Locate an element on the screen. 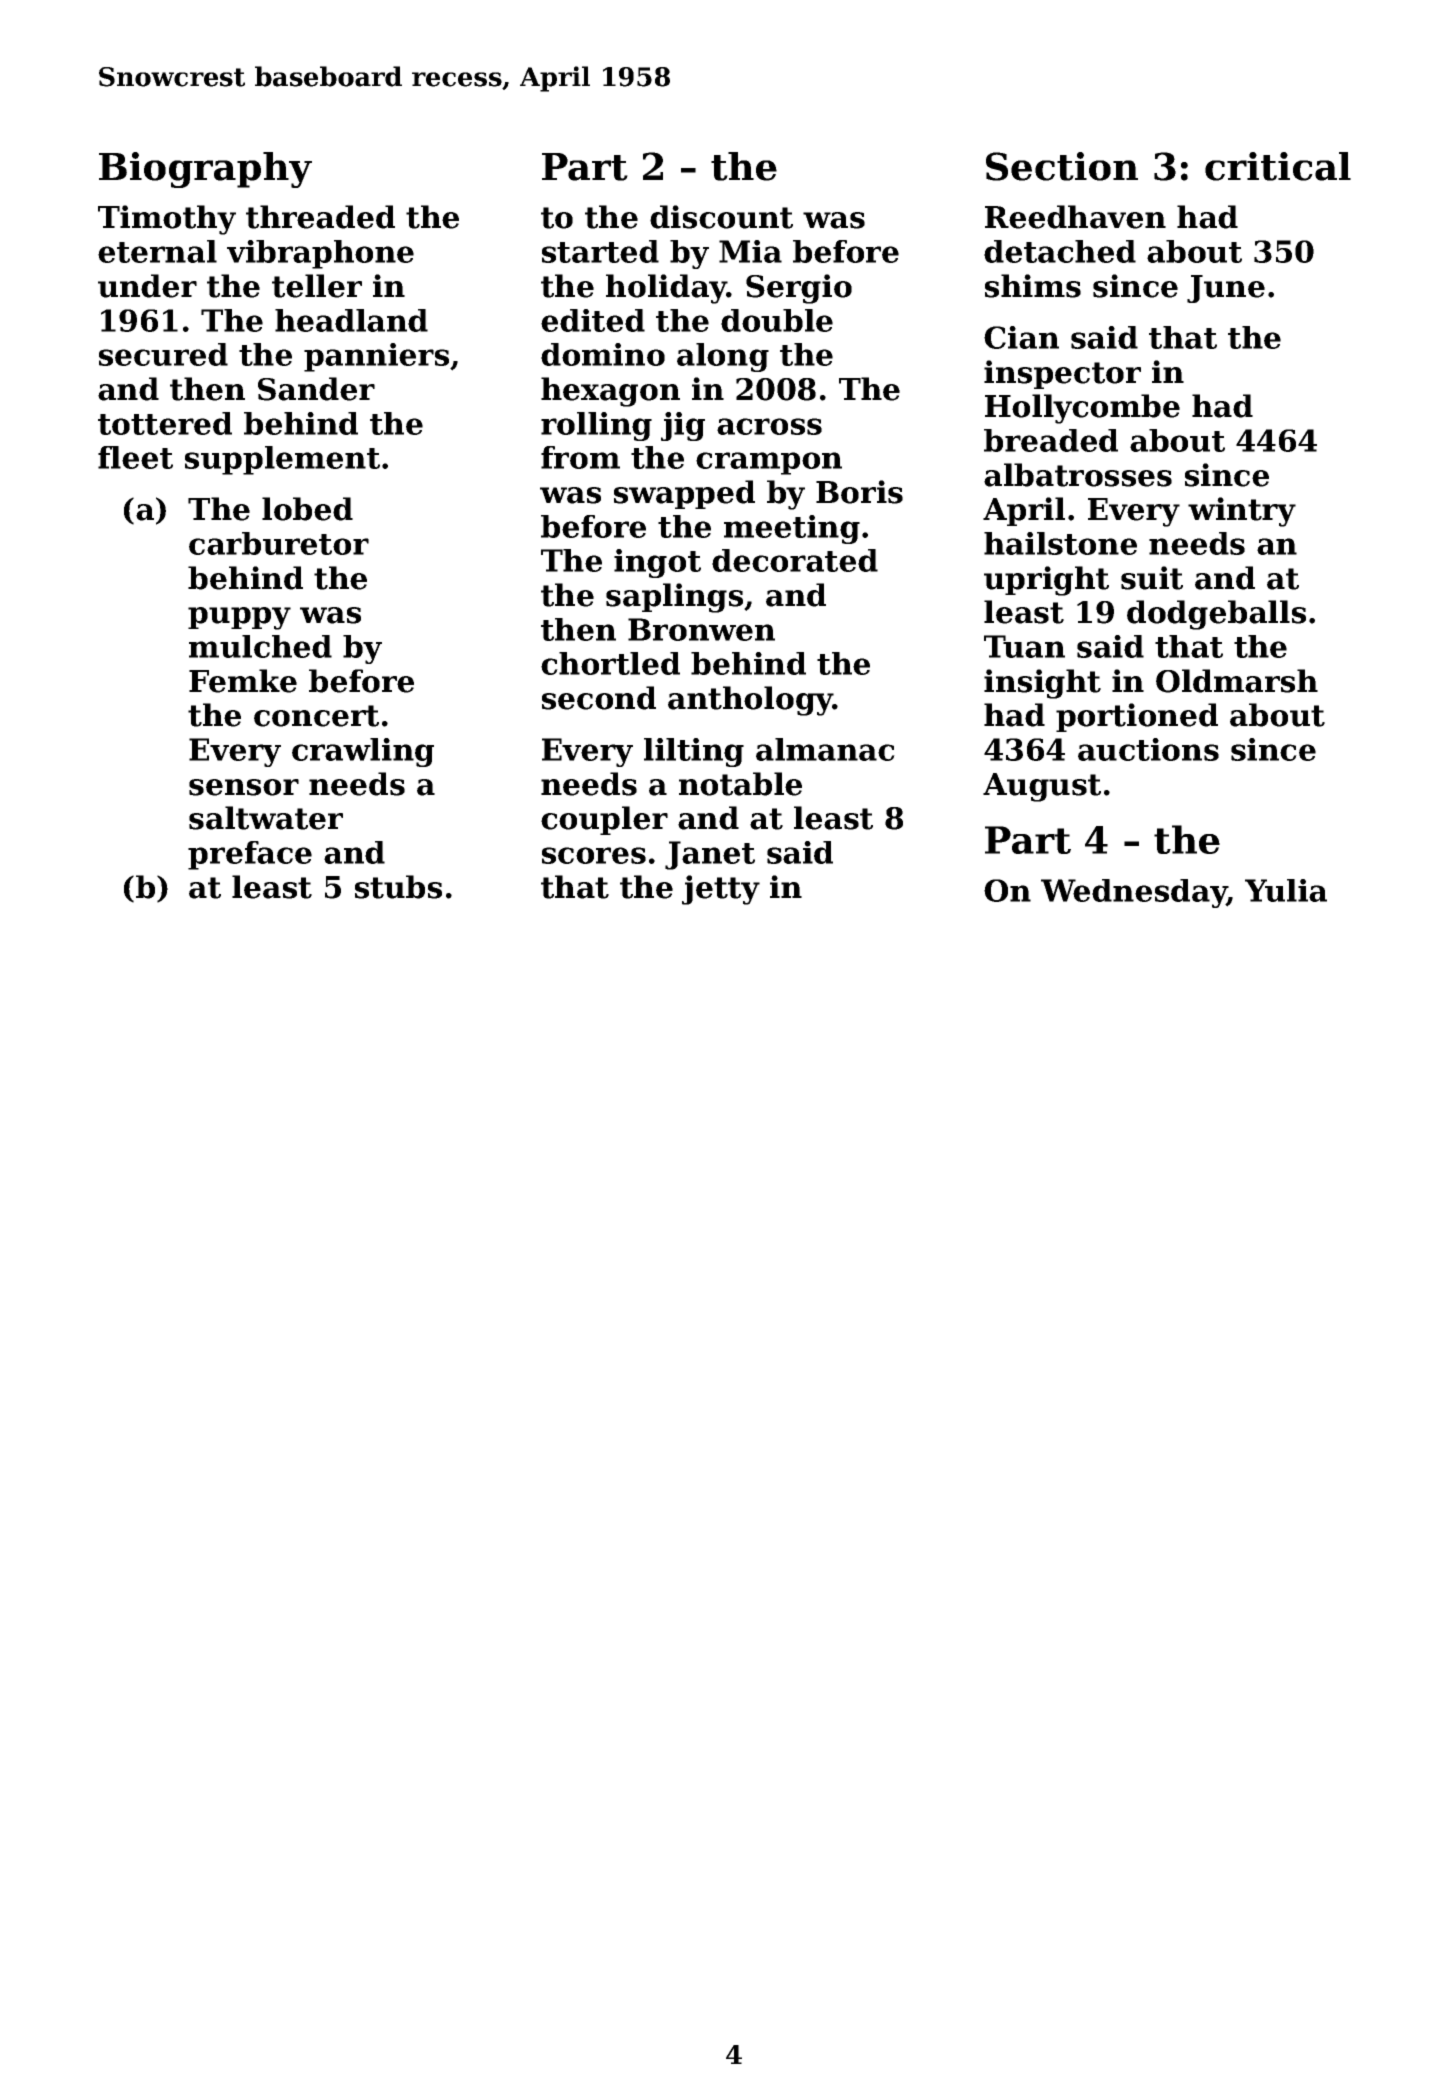 Image resolution: width=1450 pixels, height=2100 pixels. Oldmarsh is located at coordinates (1237, 681).
